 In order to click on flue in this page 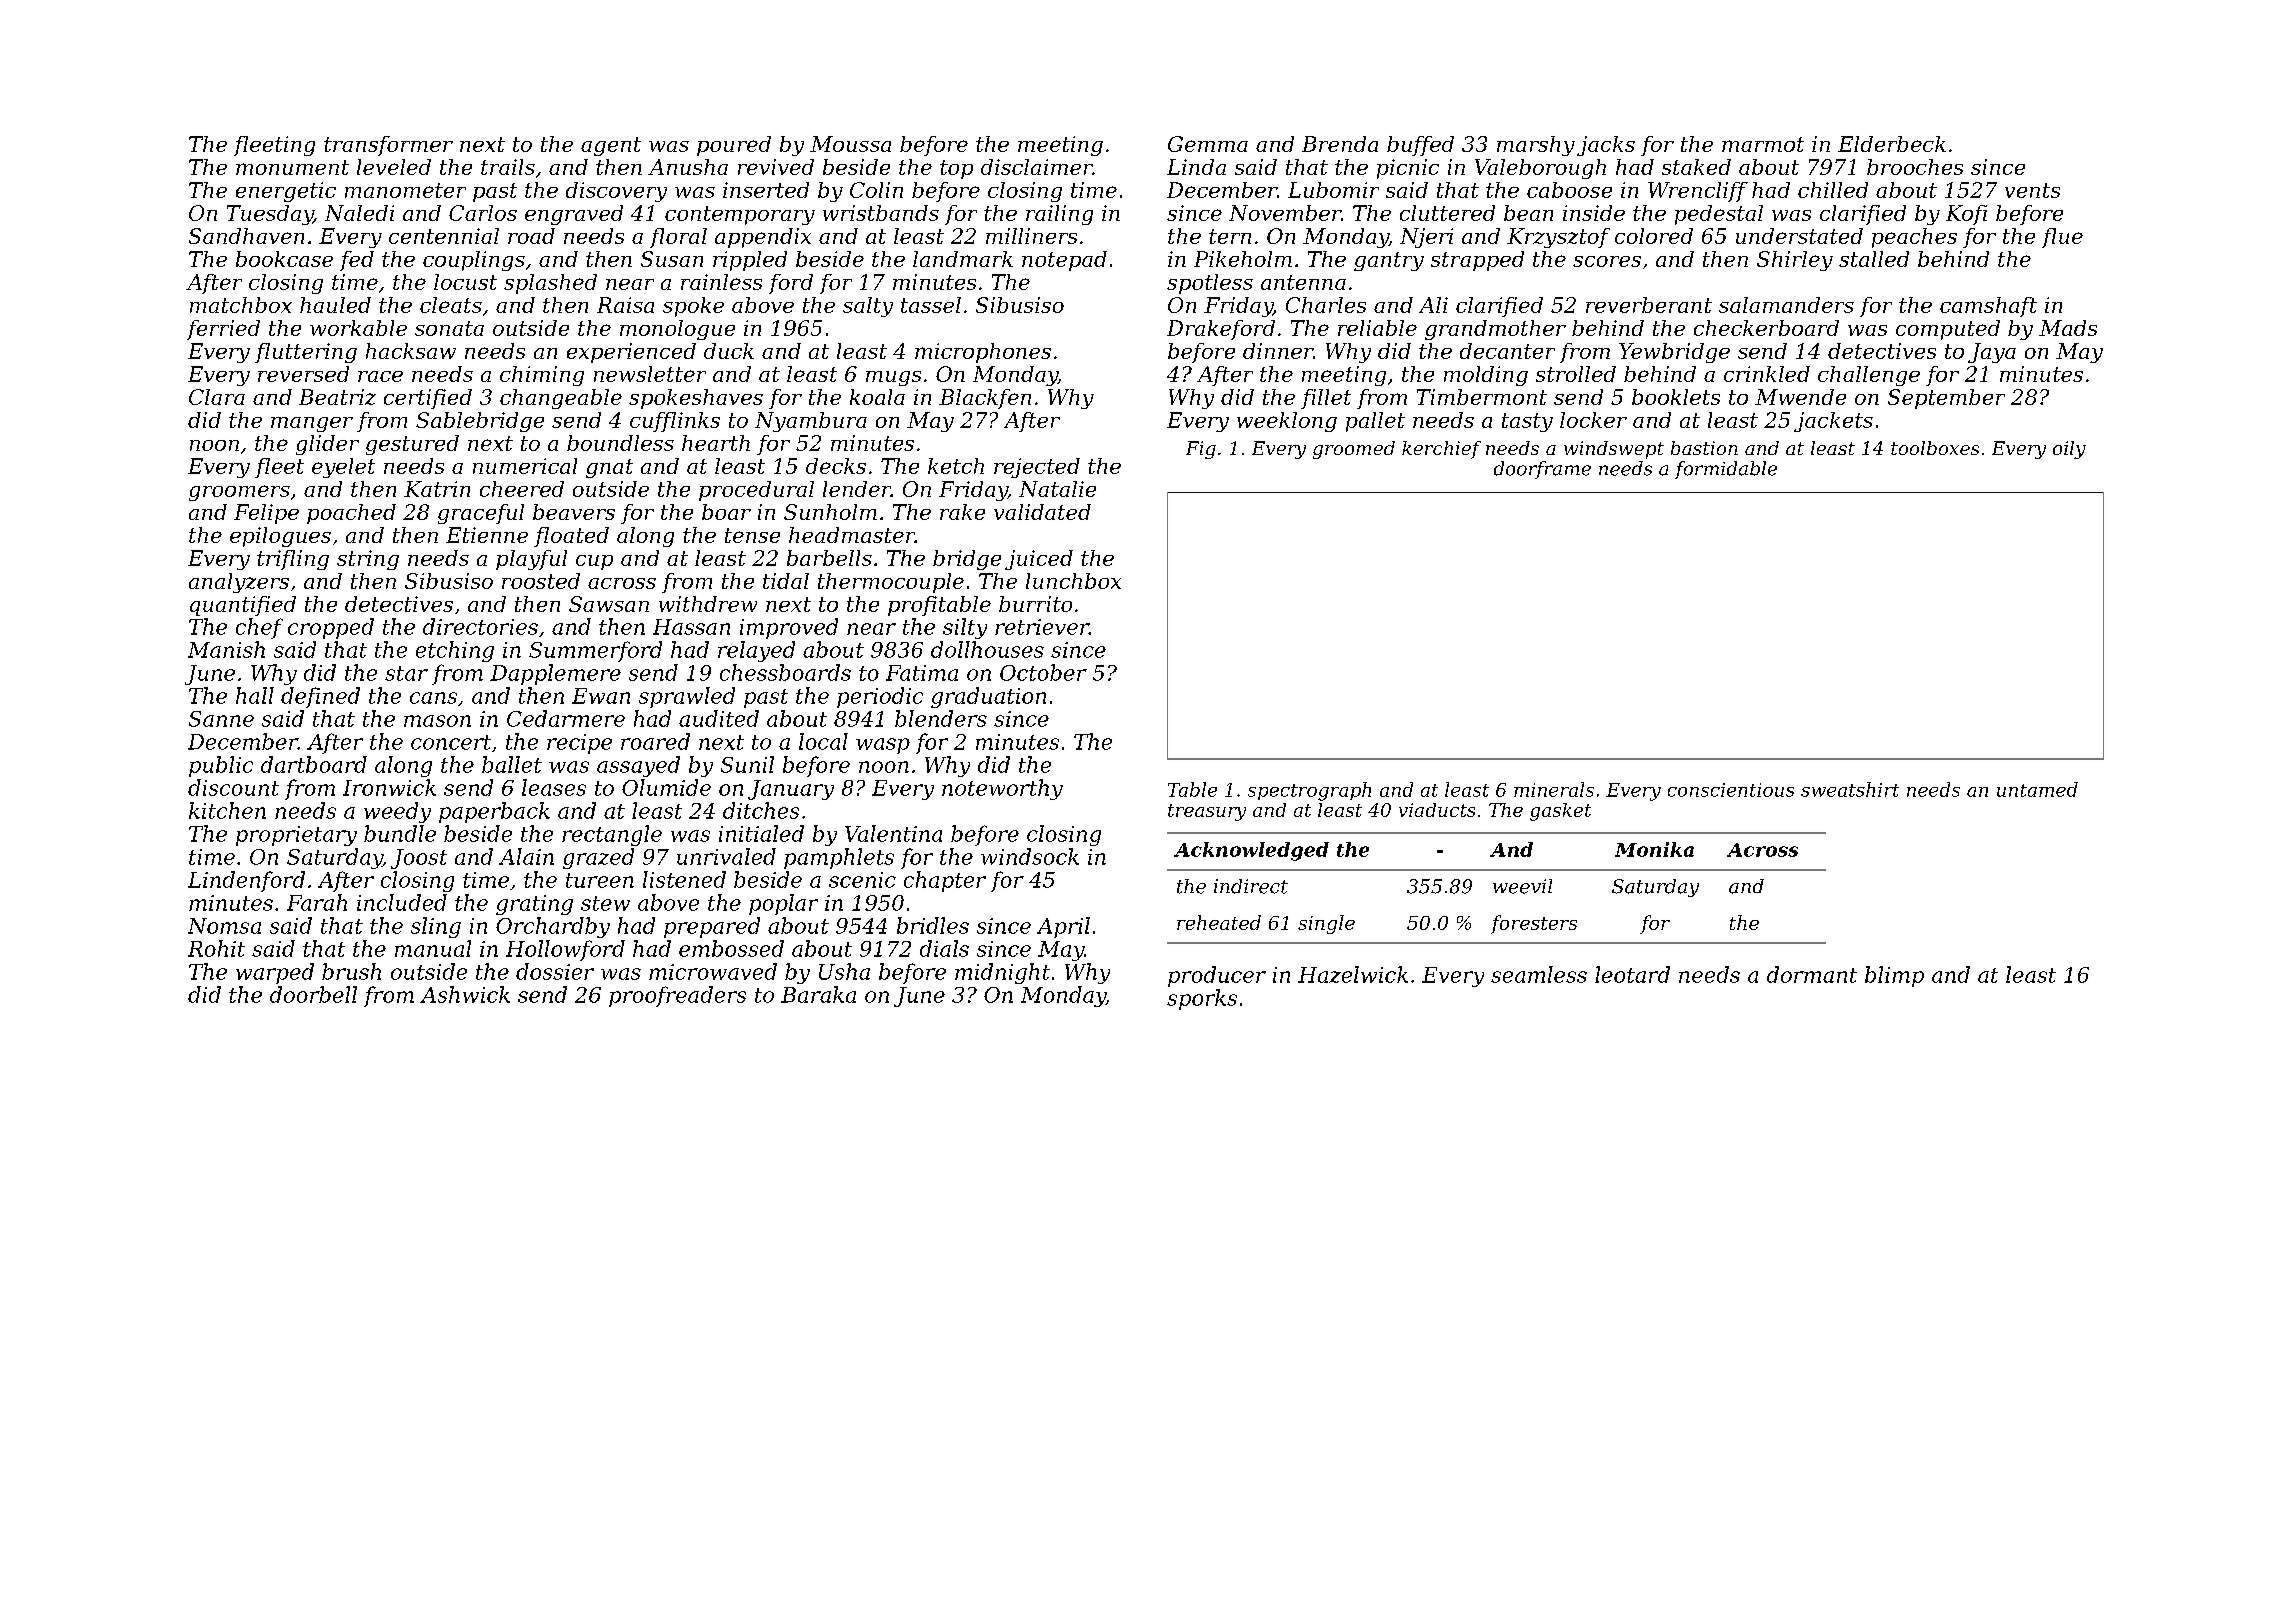, I will do `click(2062, 238)`.
